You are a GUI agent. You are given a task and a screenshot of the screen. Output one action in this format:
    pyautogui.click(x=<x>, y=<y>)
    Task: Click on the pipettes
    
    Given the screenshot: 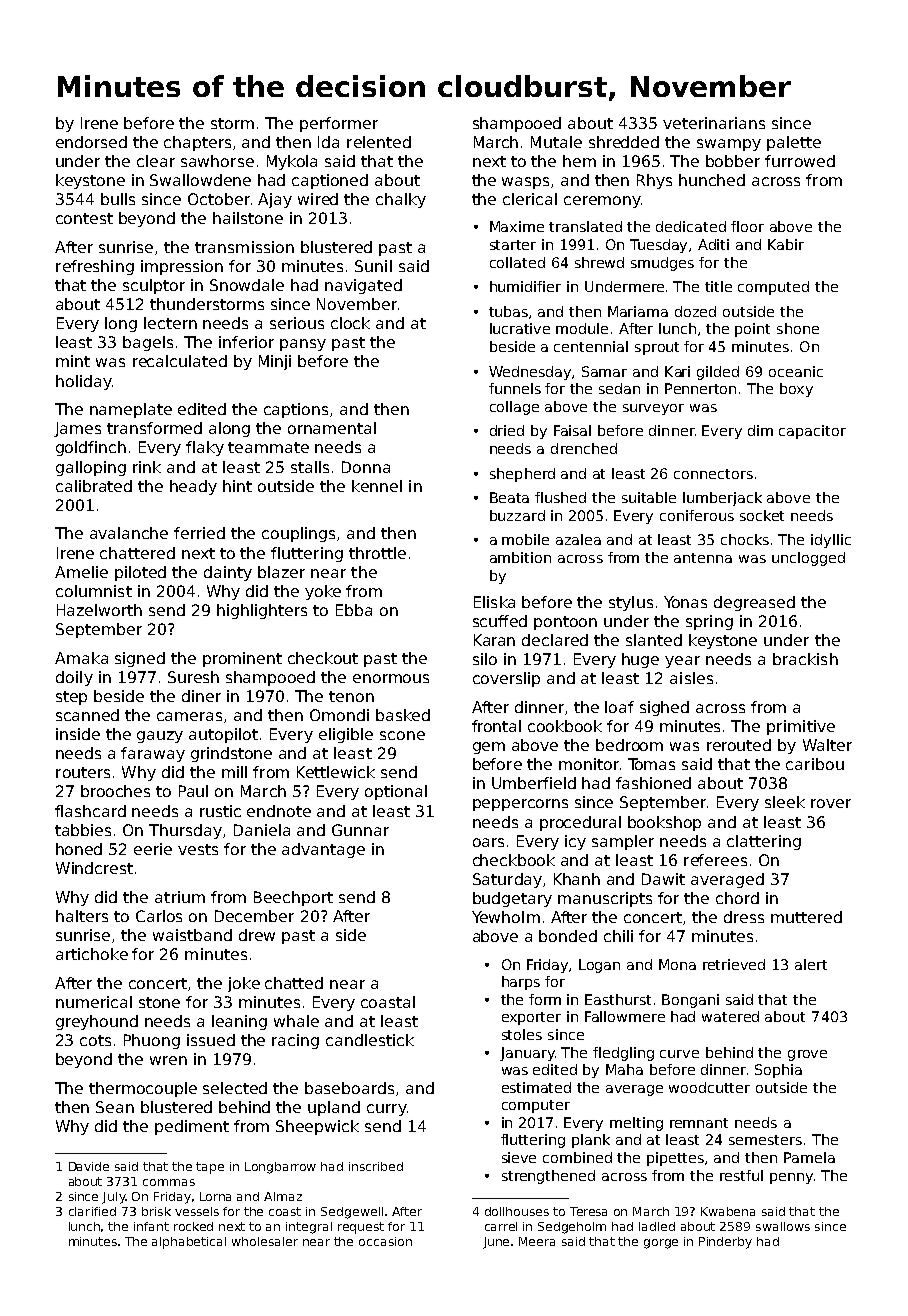 What is the action you would take?
    pyautogui.click(x=675, y=1159)
